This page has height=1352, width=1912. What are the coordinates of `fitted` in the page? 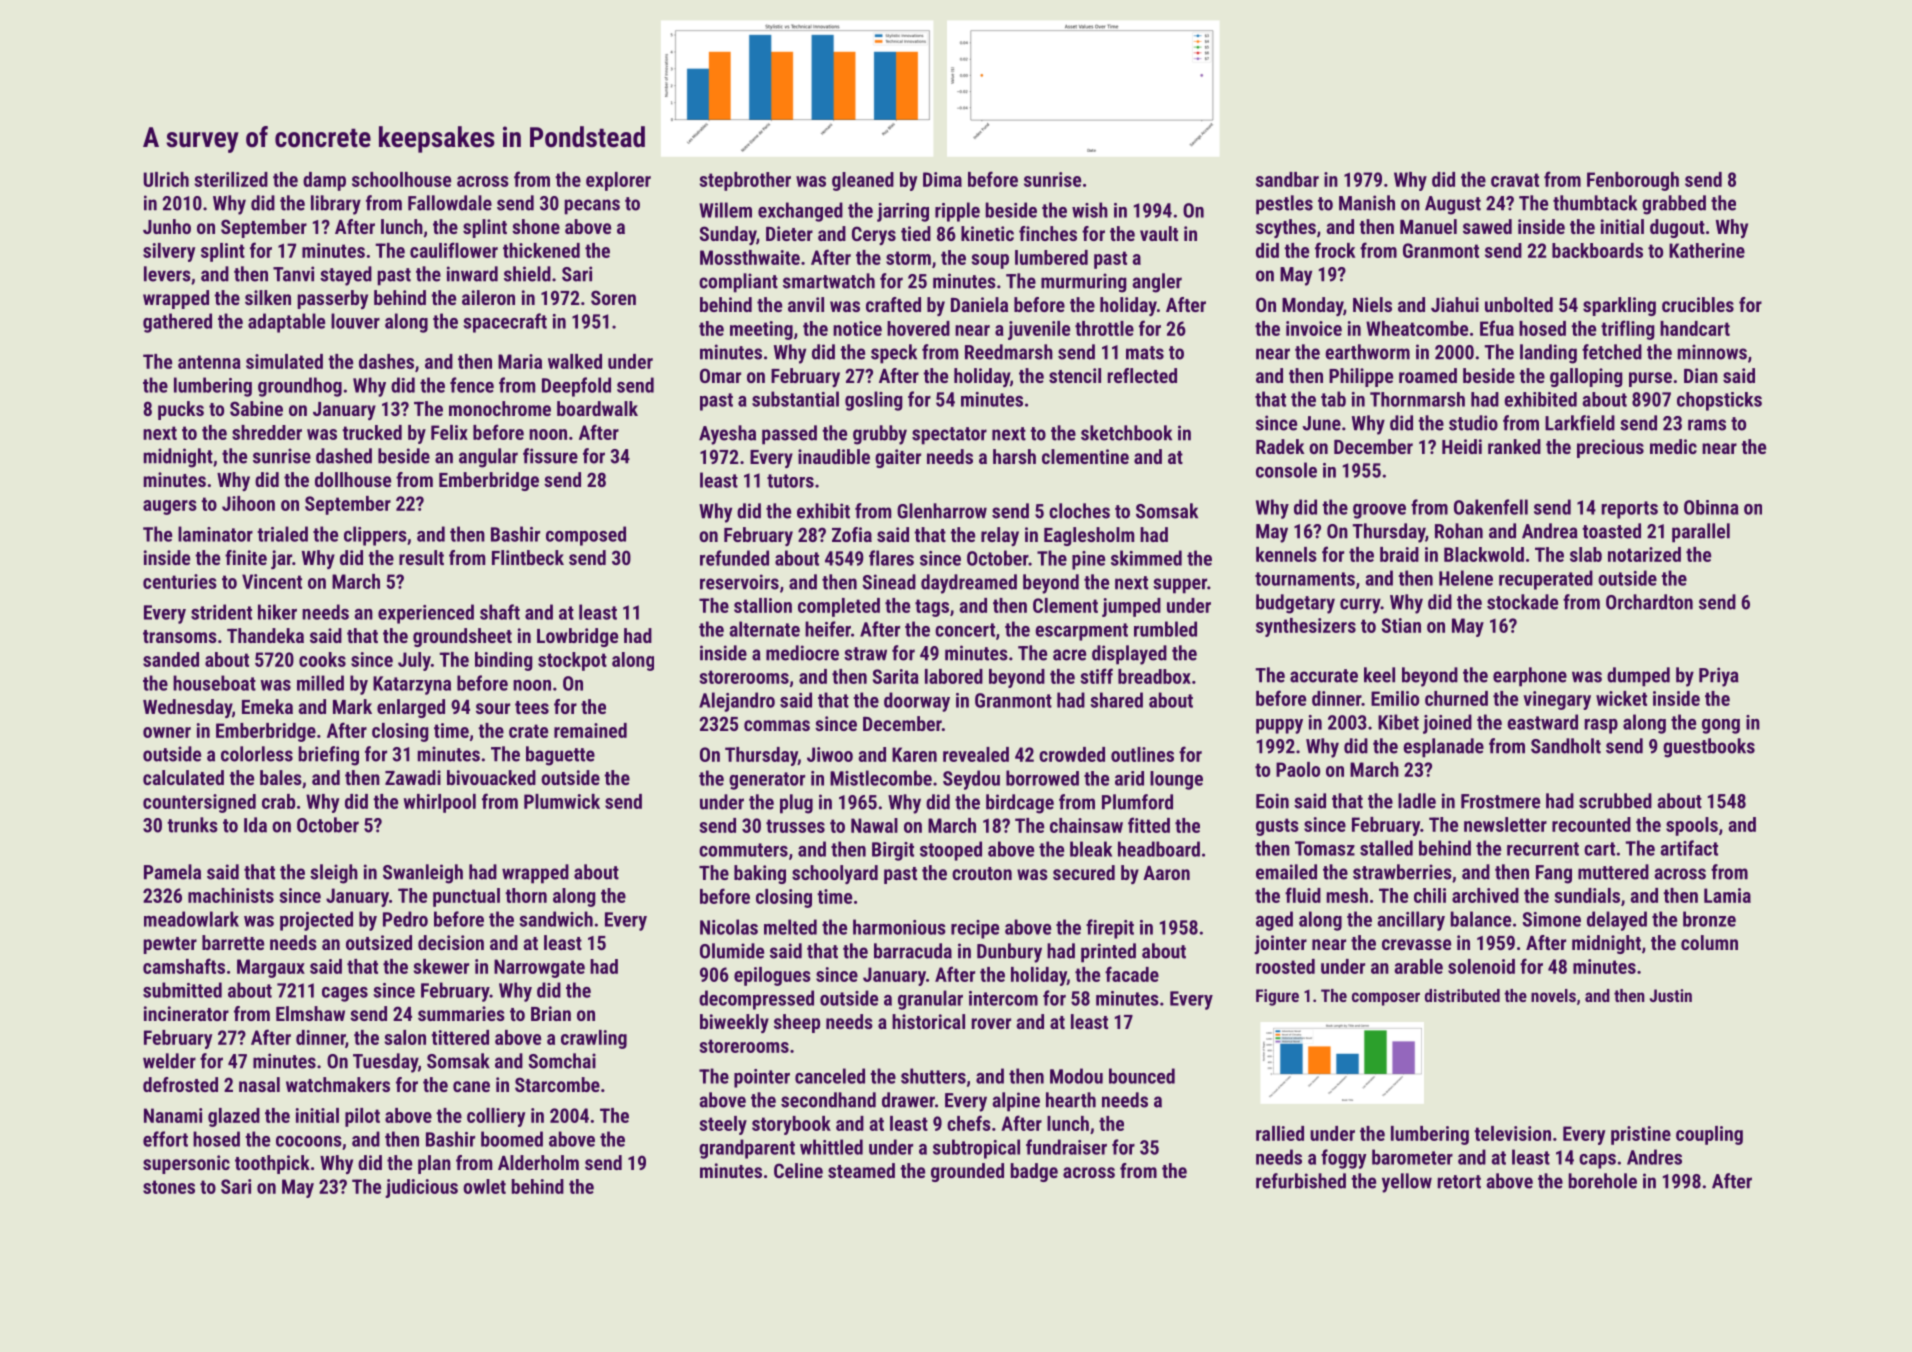 It's located at (1149, 825).
